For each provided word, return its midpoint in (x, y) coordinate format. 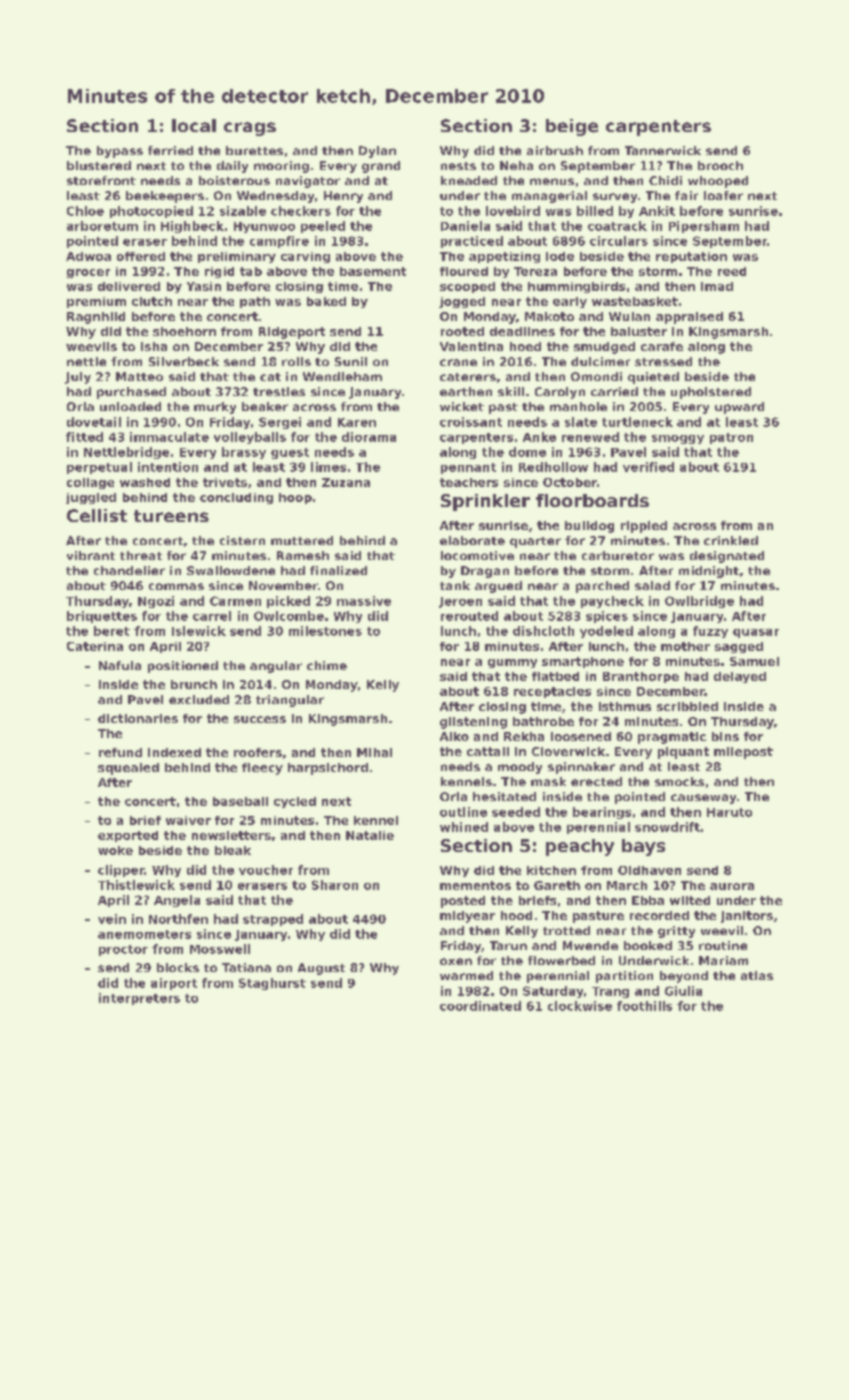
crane (458, 362)
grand (381, 167)
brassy (244, 453)
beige (572, 127)
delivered (129, 286)
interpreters (139, 999)
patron (731, 438)
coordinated (480, 1006)
